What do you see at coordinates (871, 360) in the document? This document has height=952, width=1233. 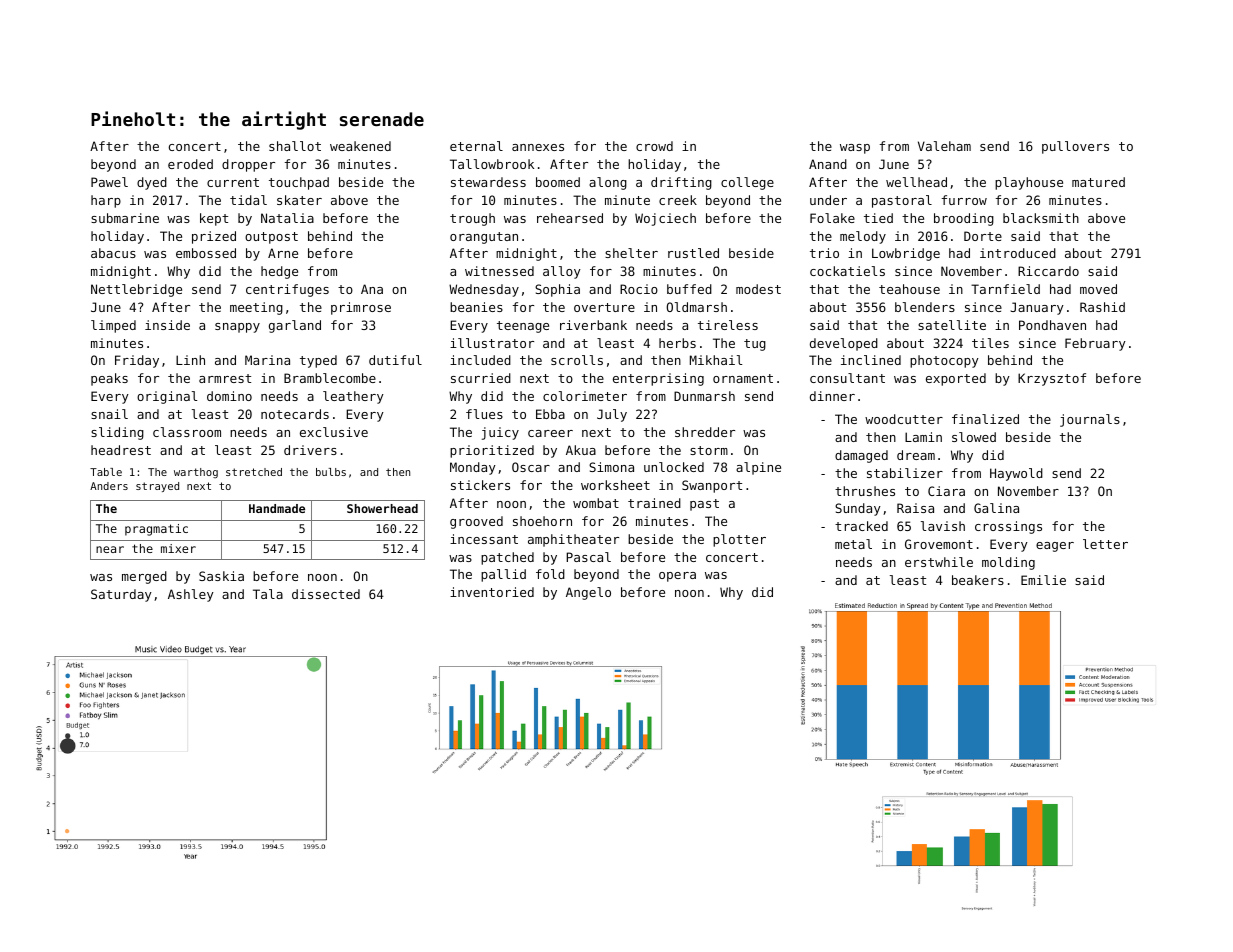 I see `inclined` at bounding box center [871, 360].
